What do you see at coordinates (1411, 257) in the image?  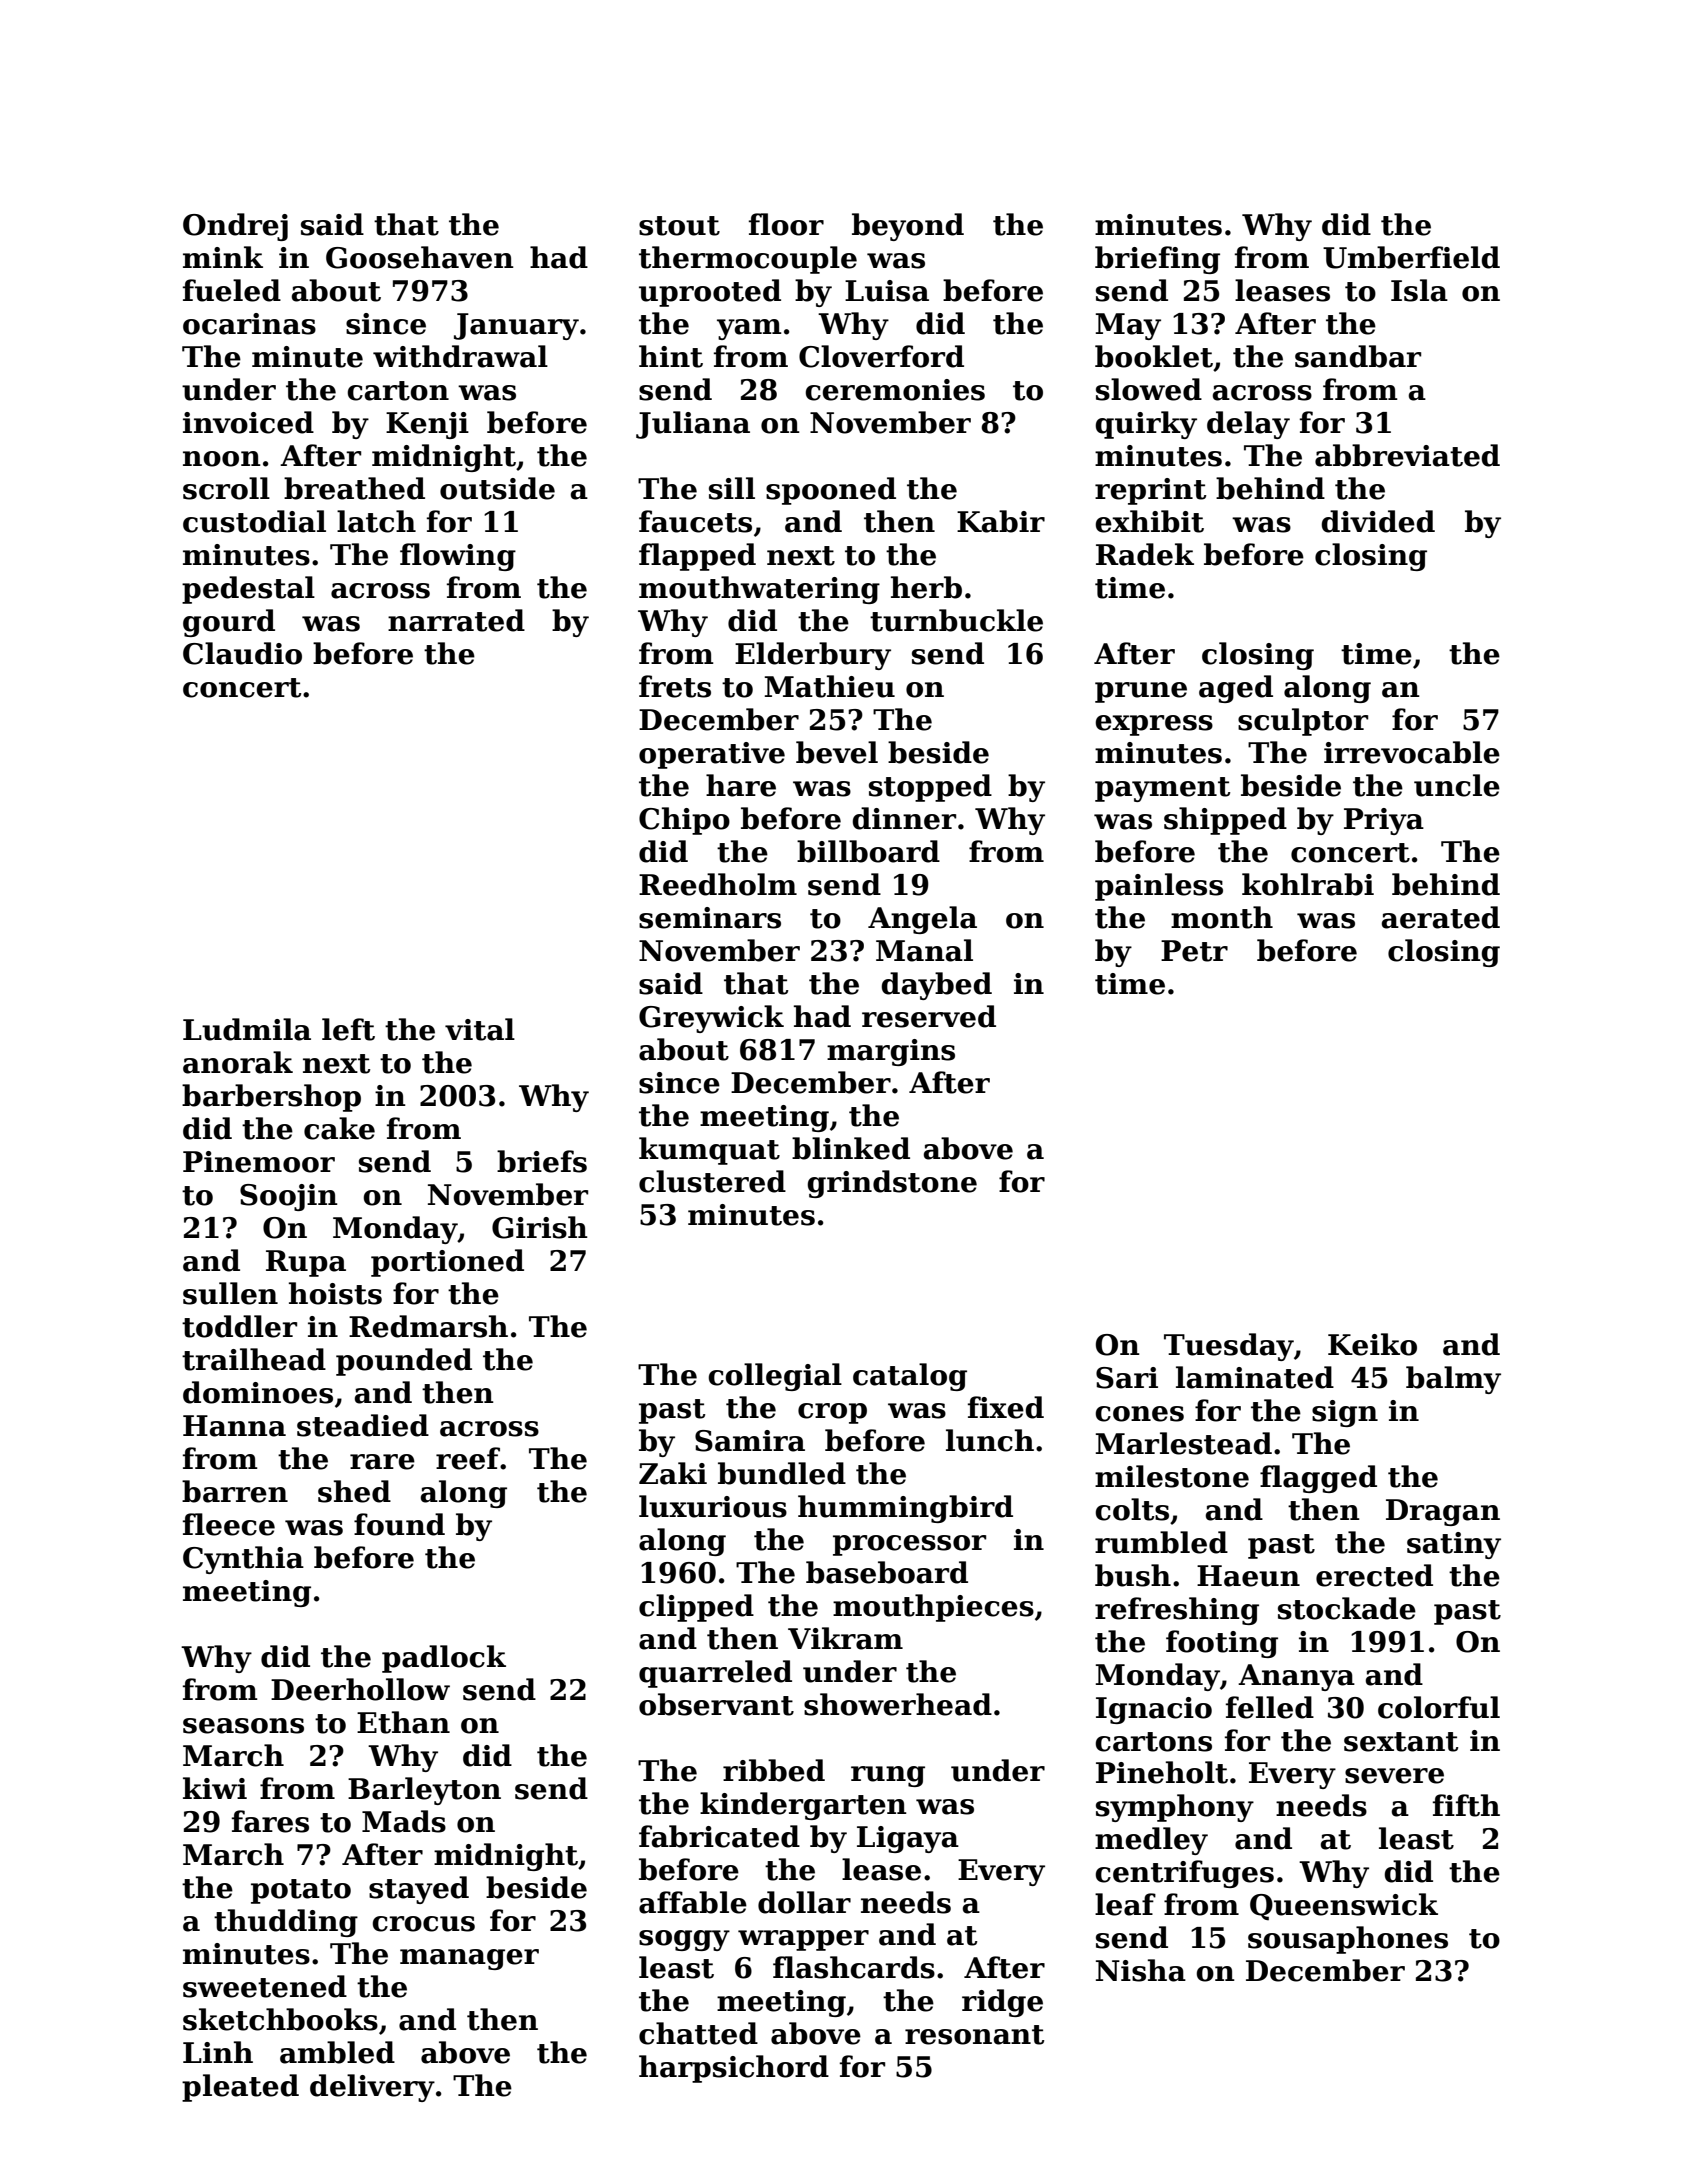 I see `Umberfield` at bounding box center [1411, 257].
